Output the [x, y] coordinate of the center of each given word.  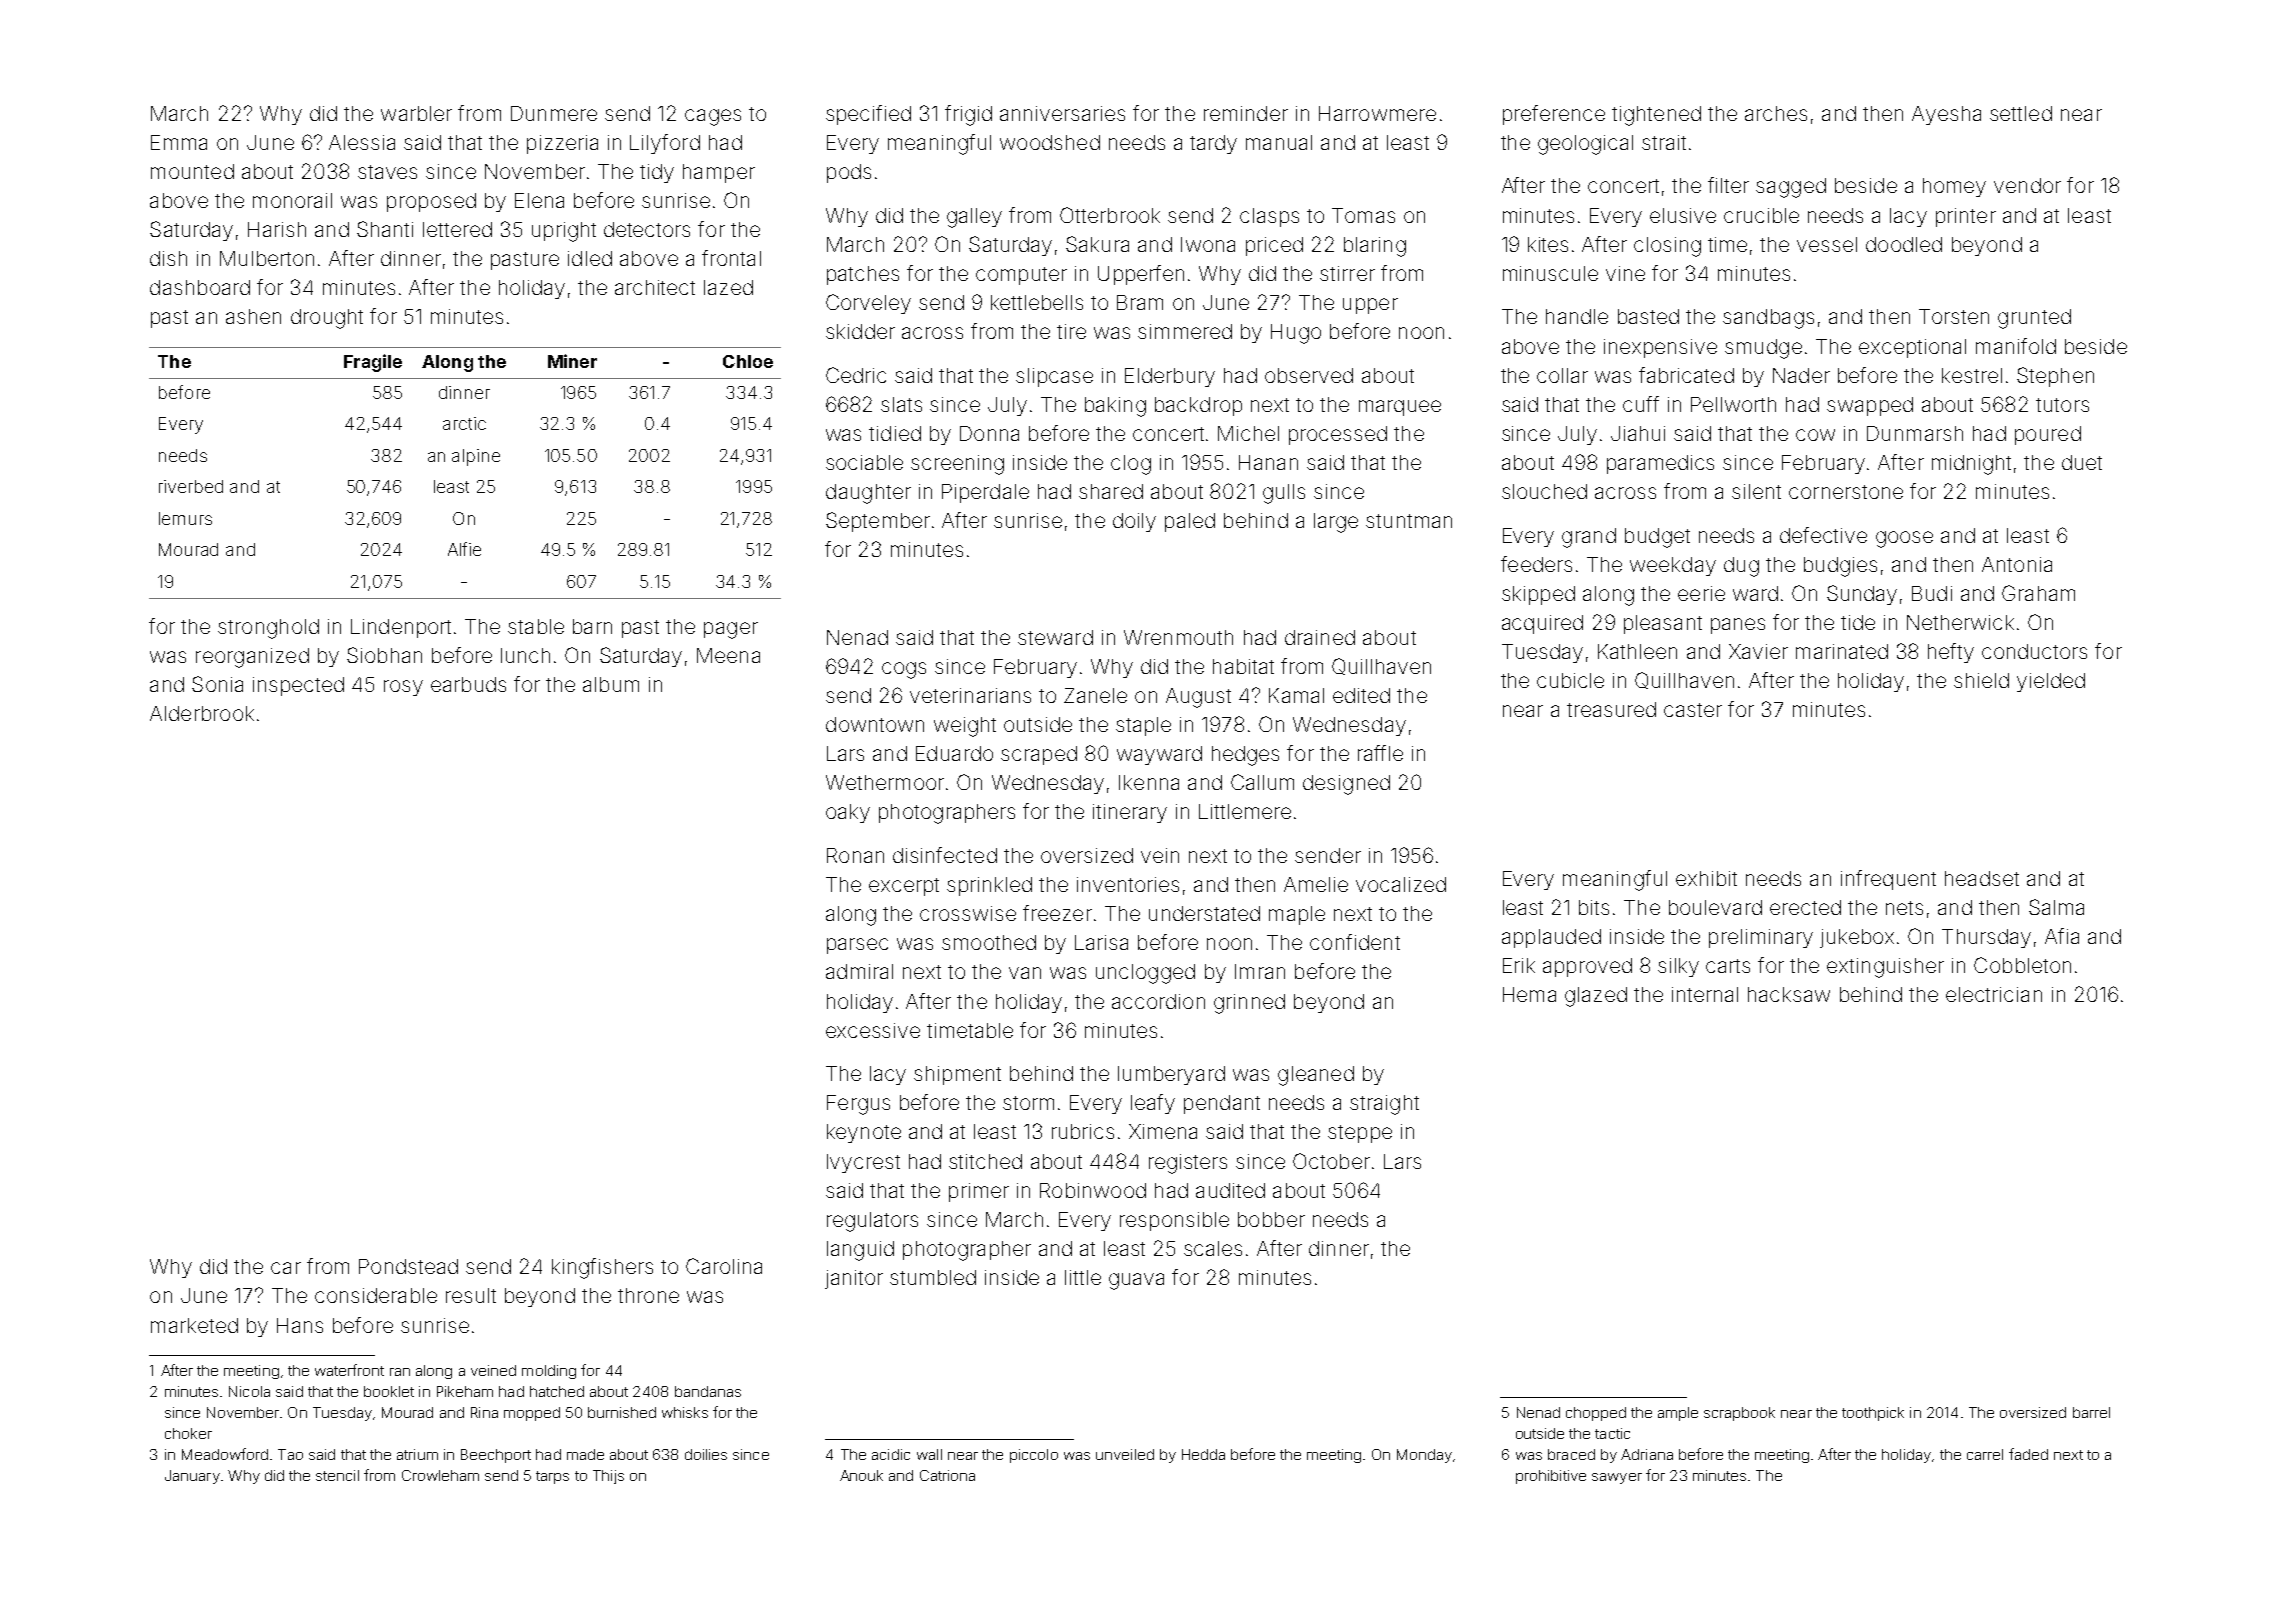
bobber [1271, 1219]
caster [1693, 710]
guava [1136, 1281]
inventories [1128, 884]
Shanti [385, 229]
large [1336, 523]
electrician [1994, 994]
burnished [622, 1412]
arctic [464, 423]
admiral [859, 971]
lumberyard [1171, 1075]
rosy [403, 688]
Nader [1801, 375]
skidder [860, 331]
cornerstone [1846, 492]
